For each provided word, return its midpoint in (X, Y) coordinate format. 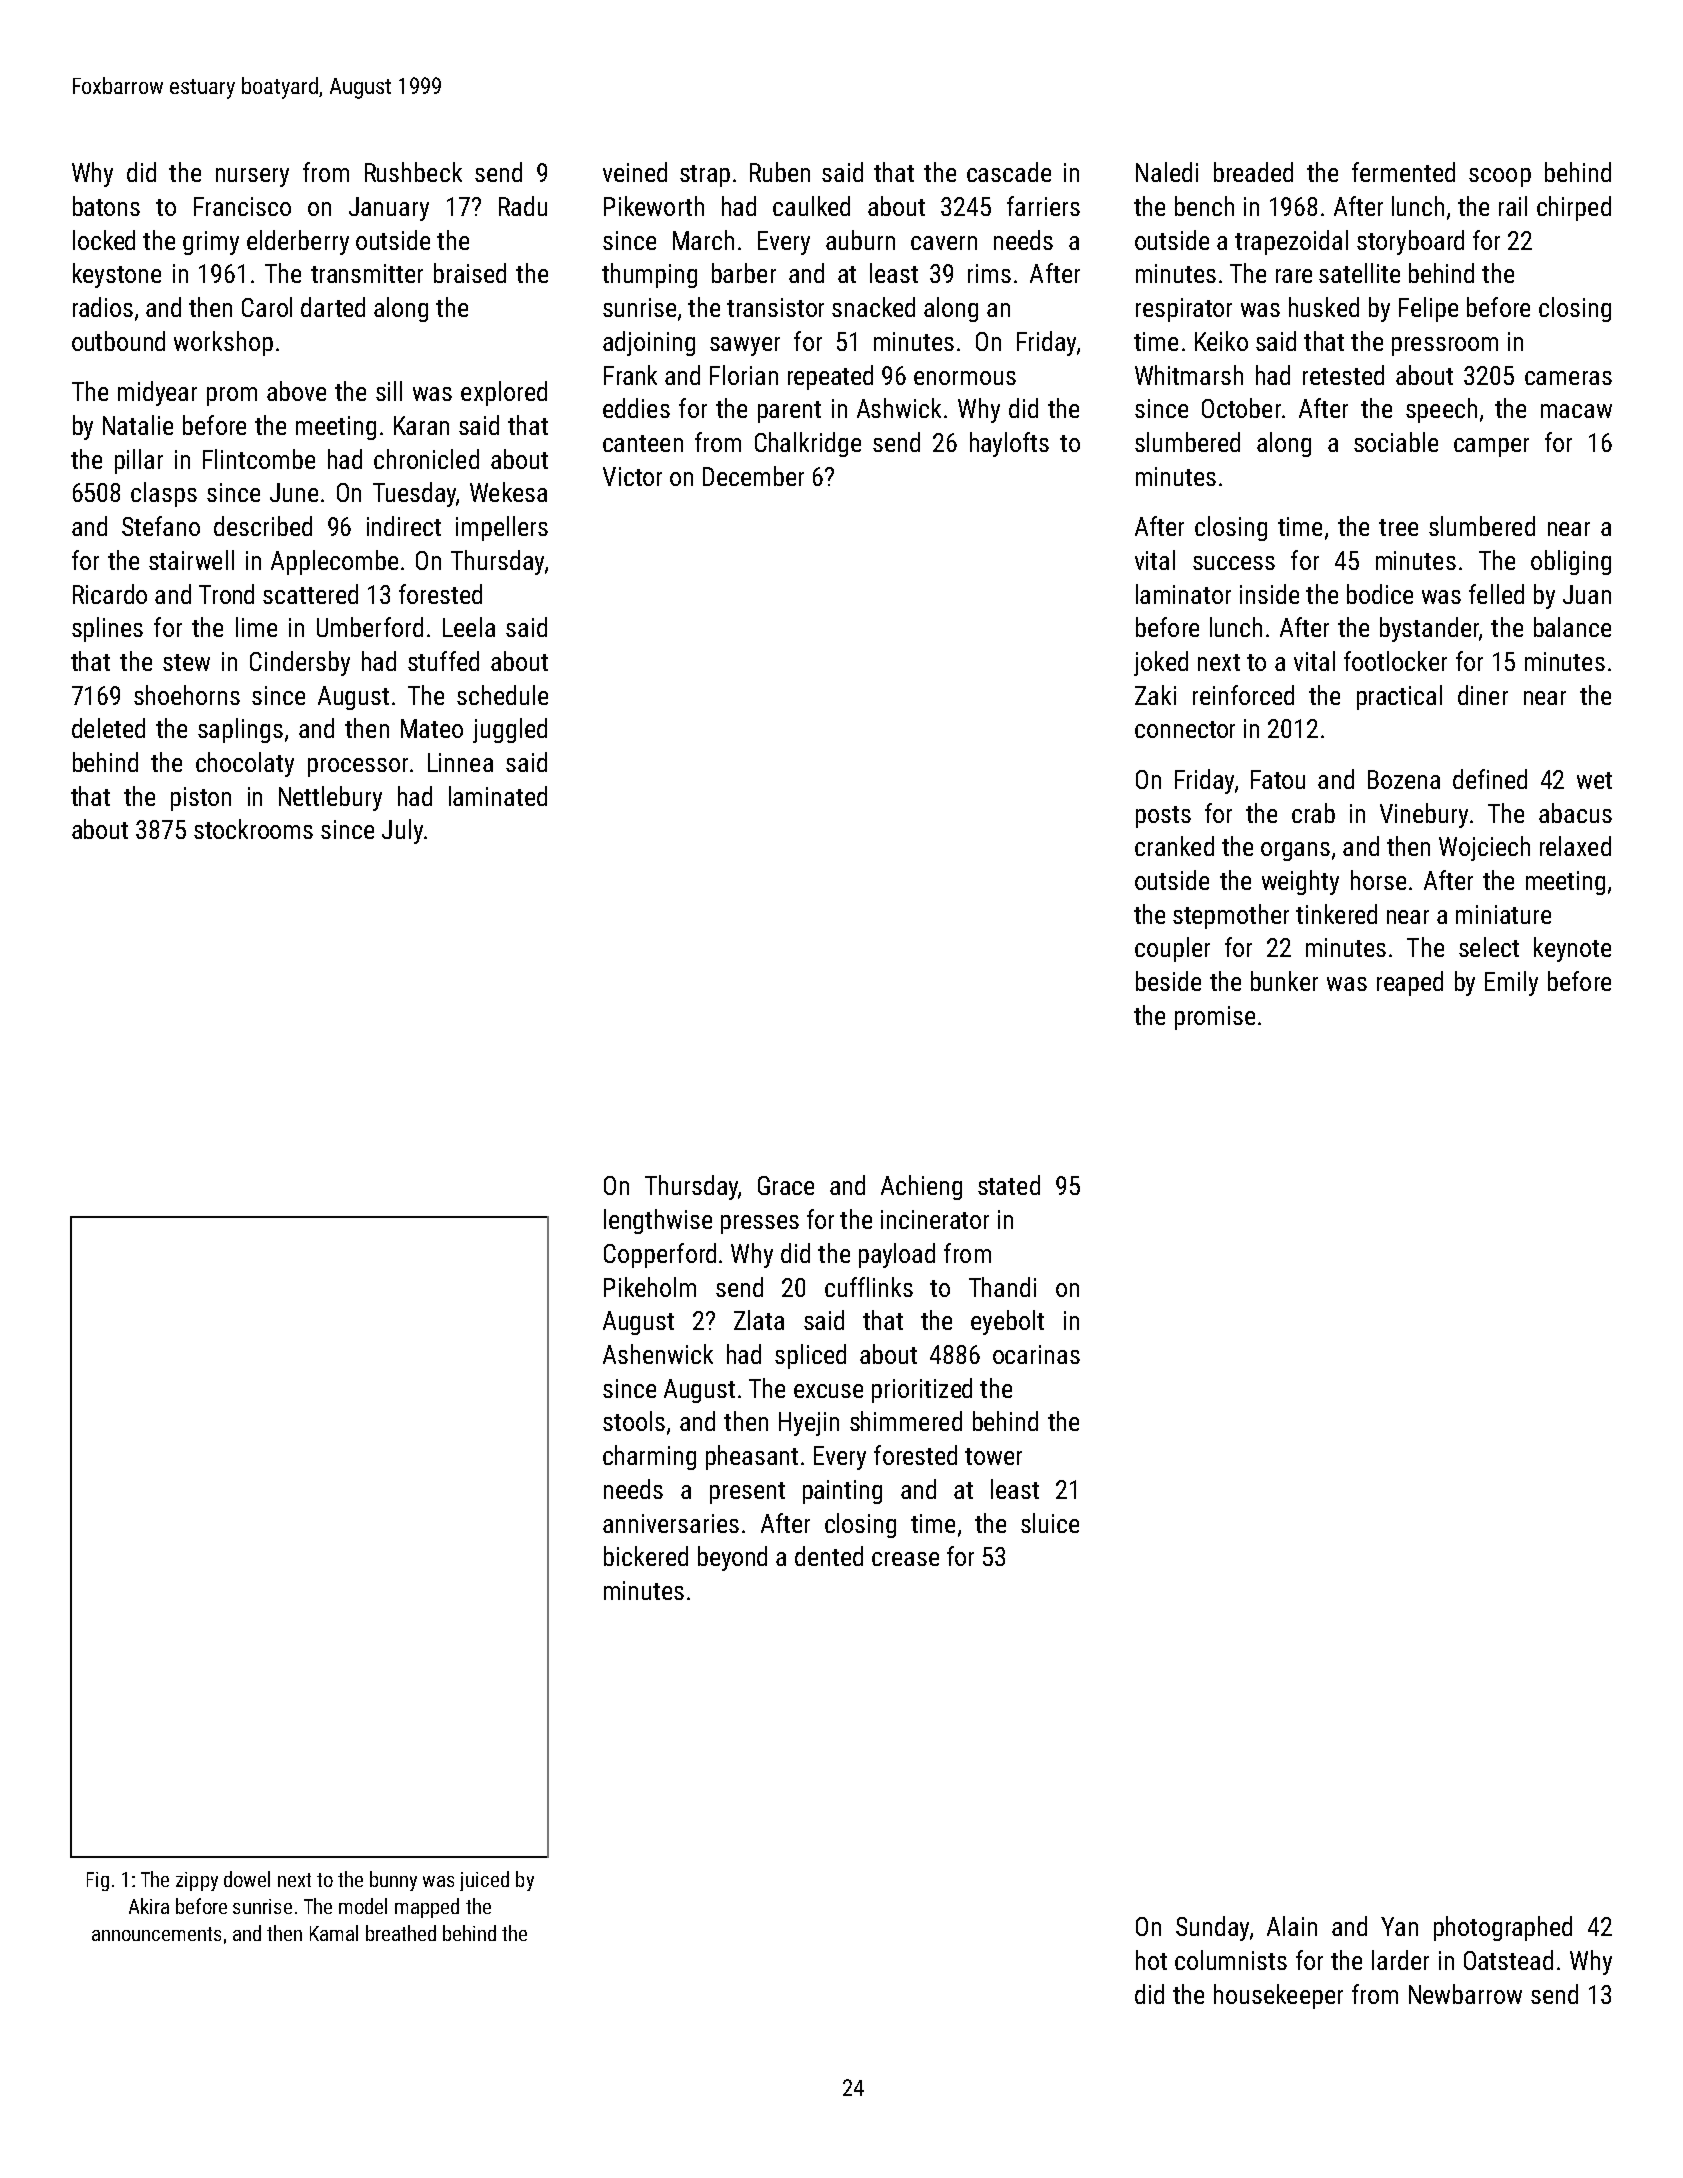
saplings (240, 730)
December (753, 476)
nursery (252, 177)
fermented (1403, 172)
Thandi (1002, 1287)
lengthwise (658, 1221)
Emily (1511, 983)
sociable (1396, 442)
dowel (247, 1879)
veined (635, 172)
